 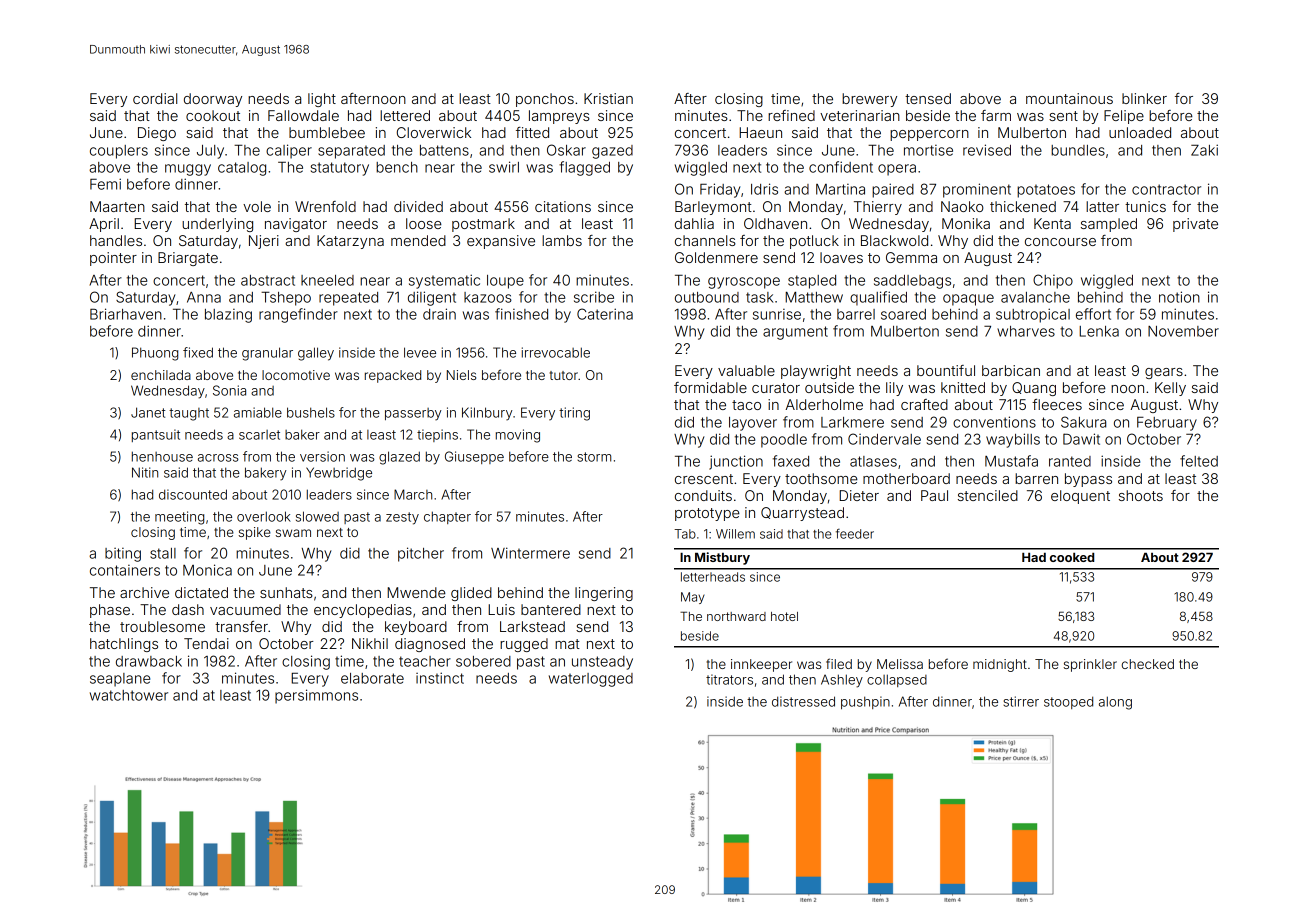 What do you see at coordinates (204, 297) in the page?
I see `Anna` at bounding box center [204, 297].
